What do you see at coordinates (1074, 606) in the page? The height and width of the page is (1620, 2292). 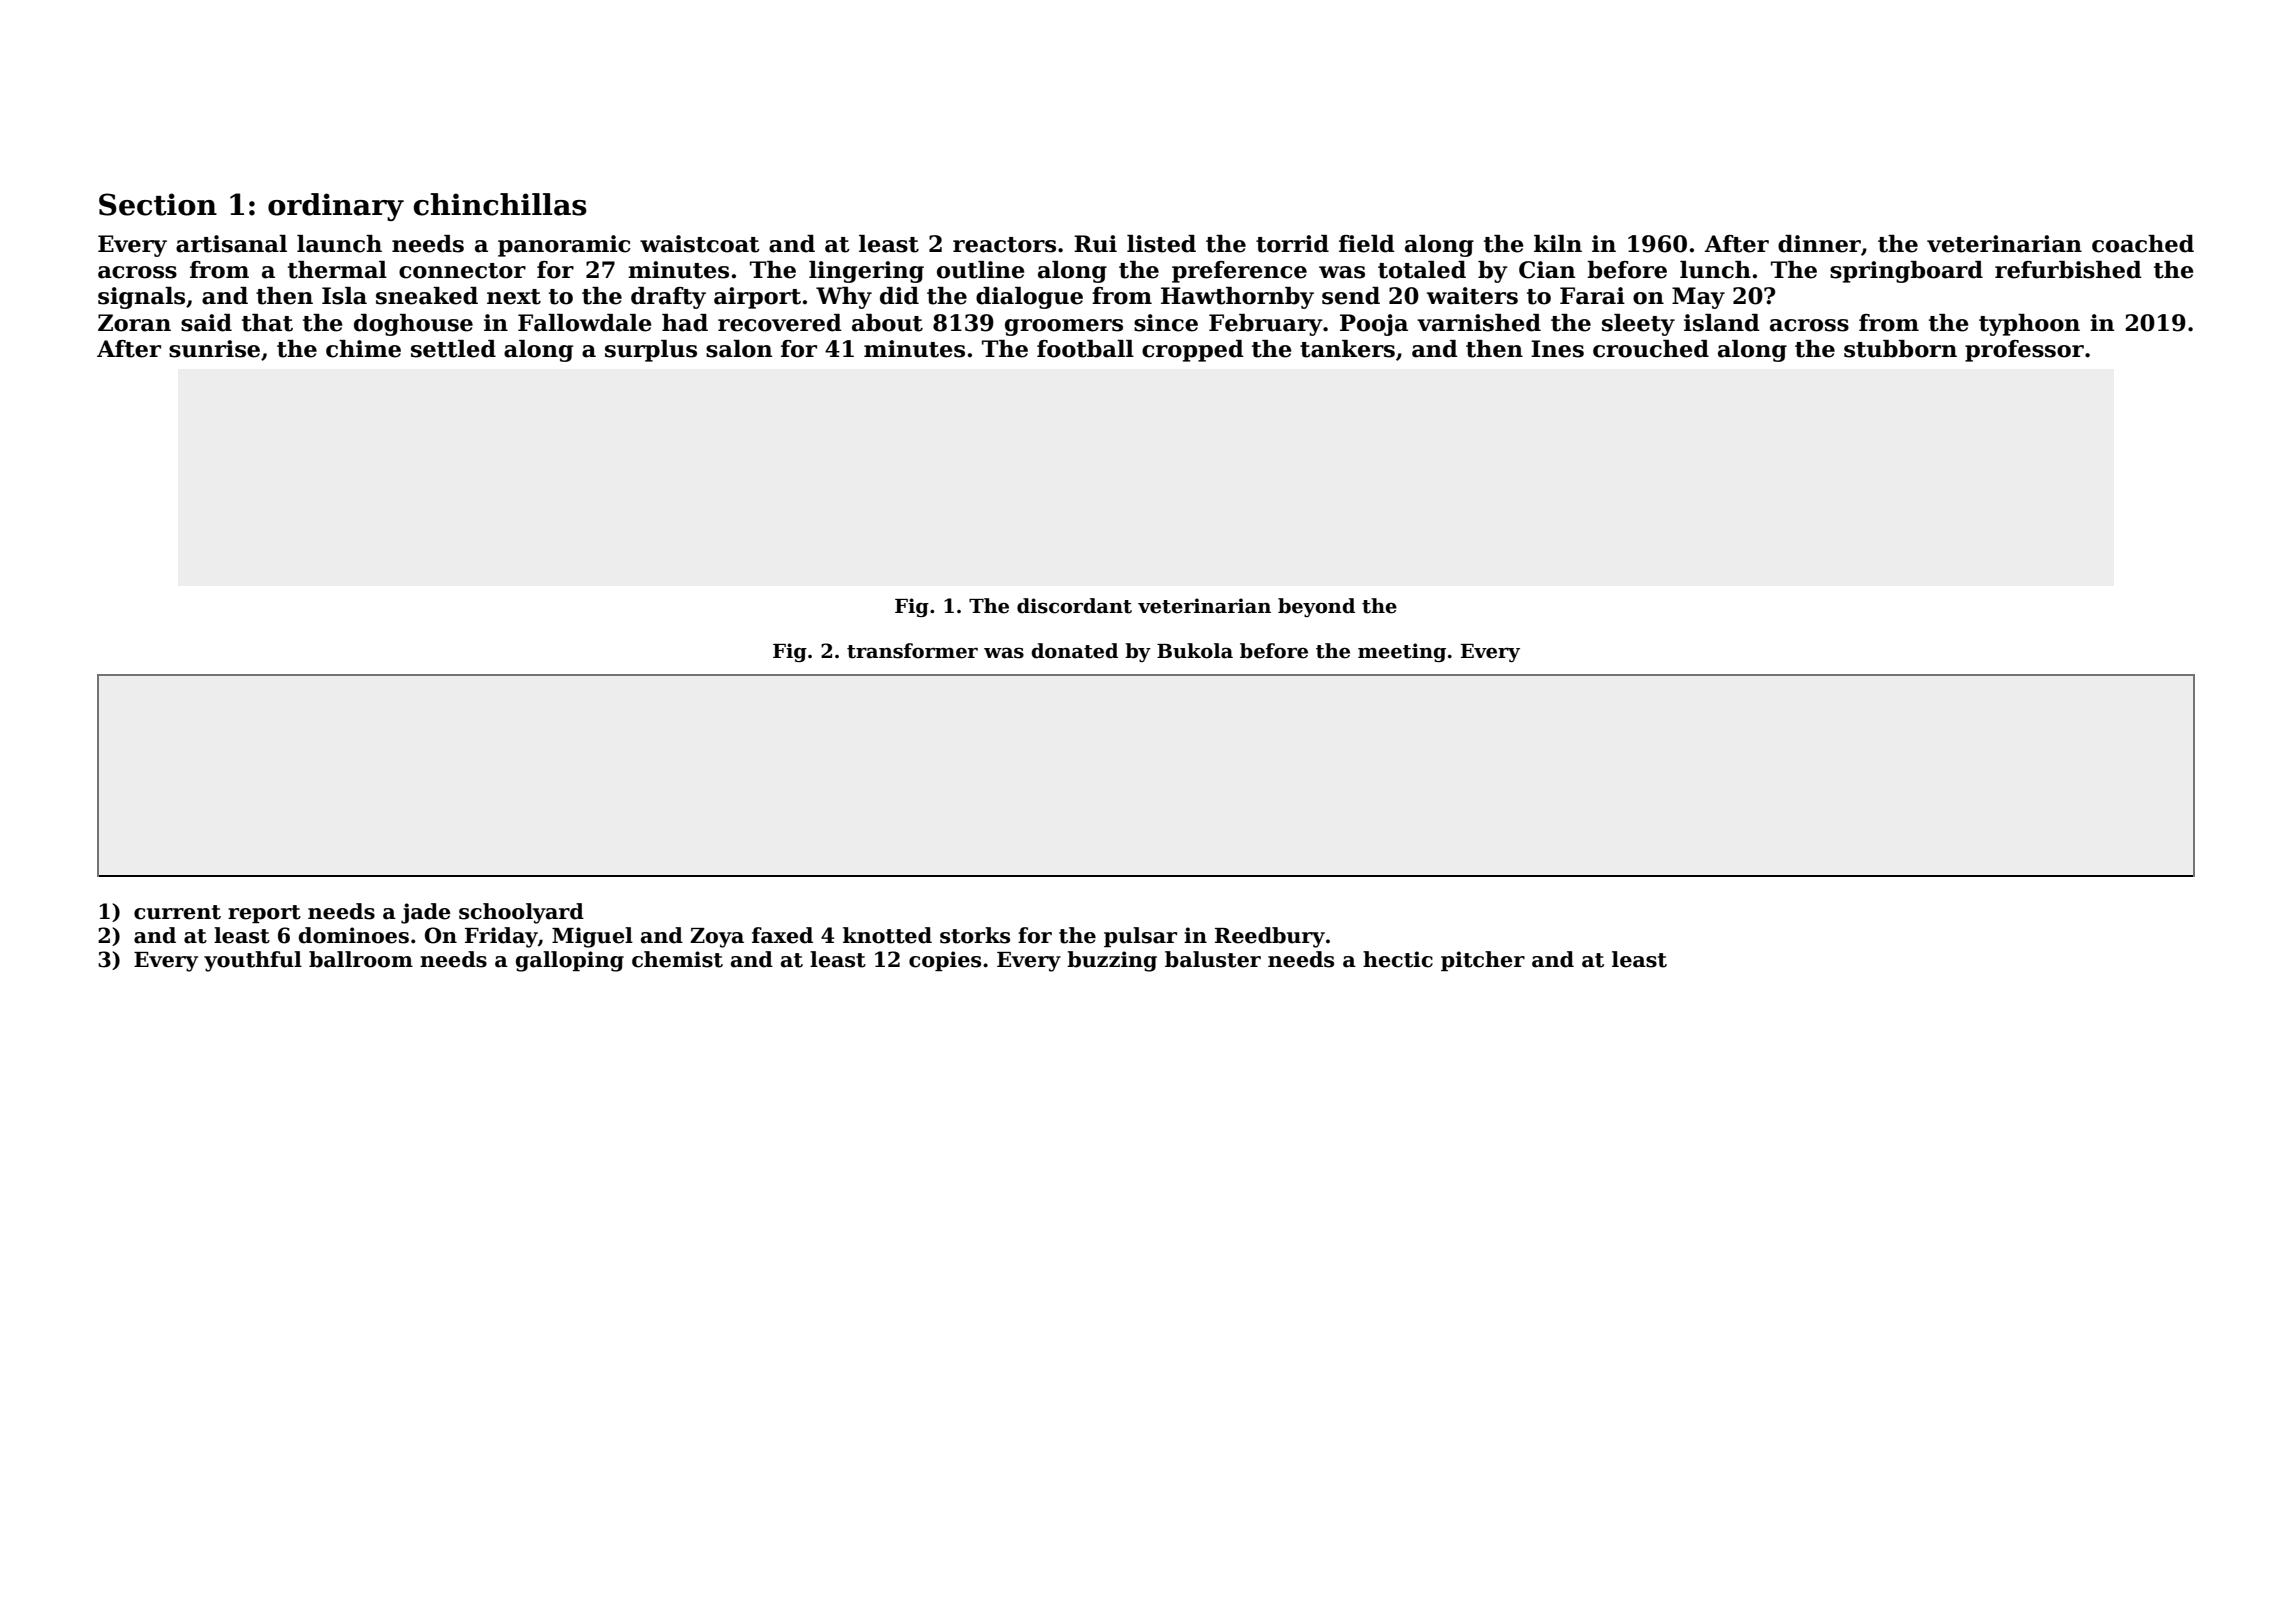 I see `discordant` at bounding box center [1074, 606].
